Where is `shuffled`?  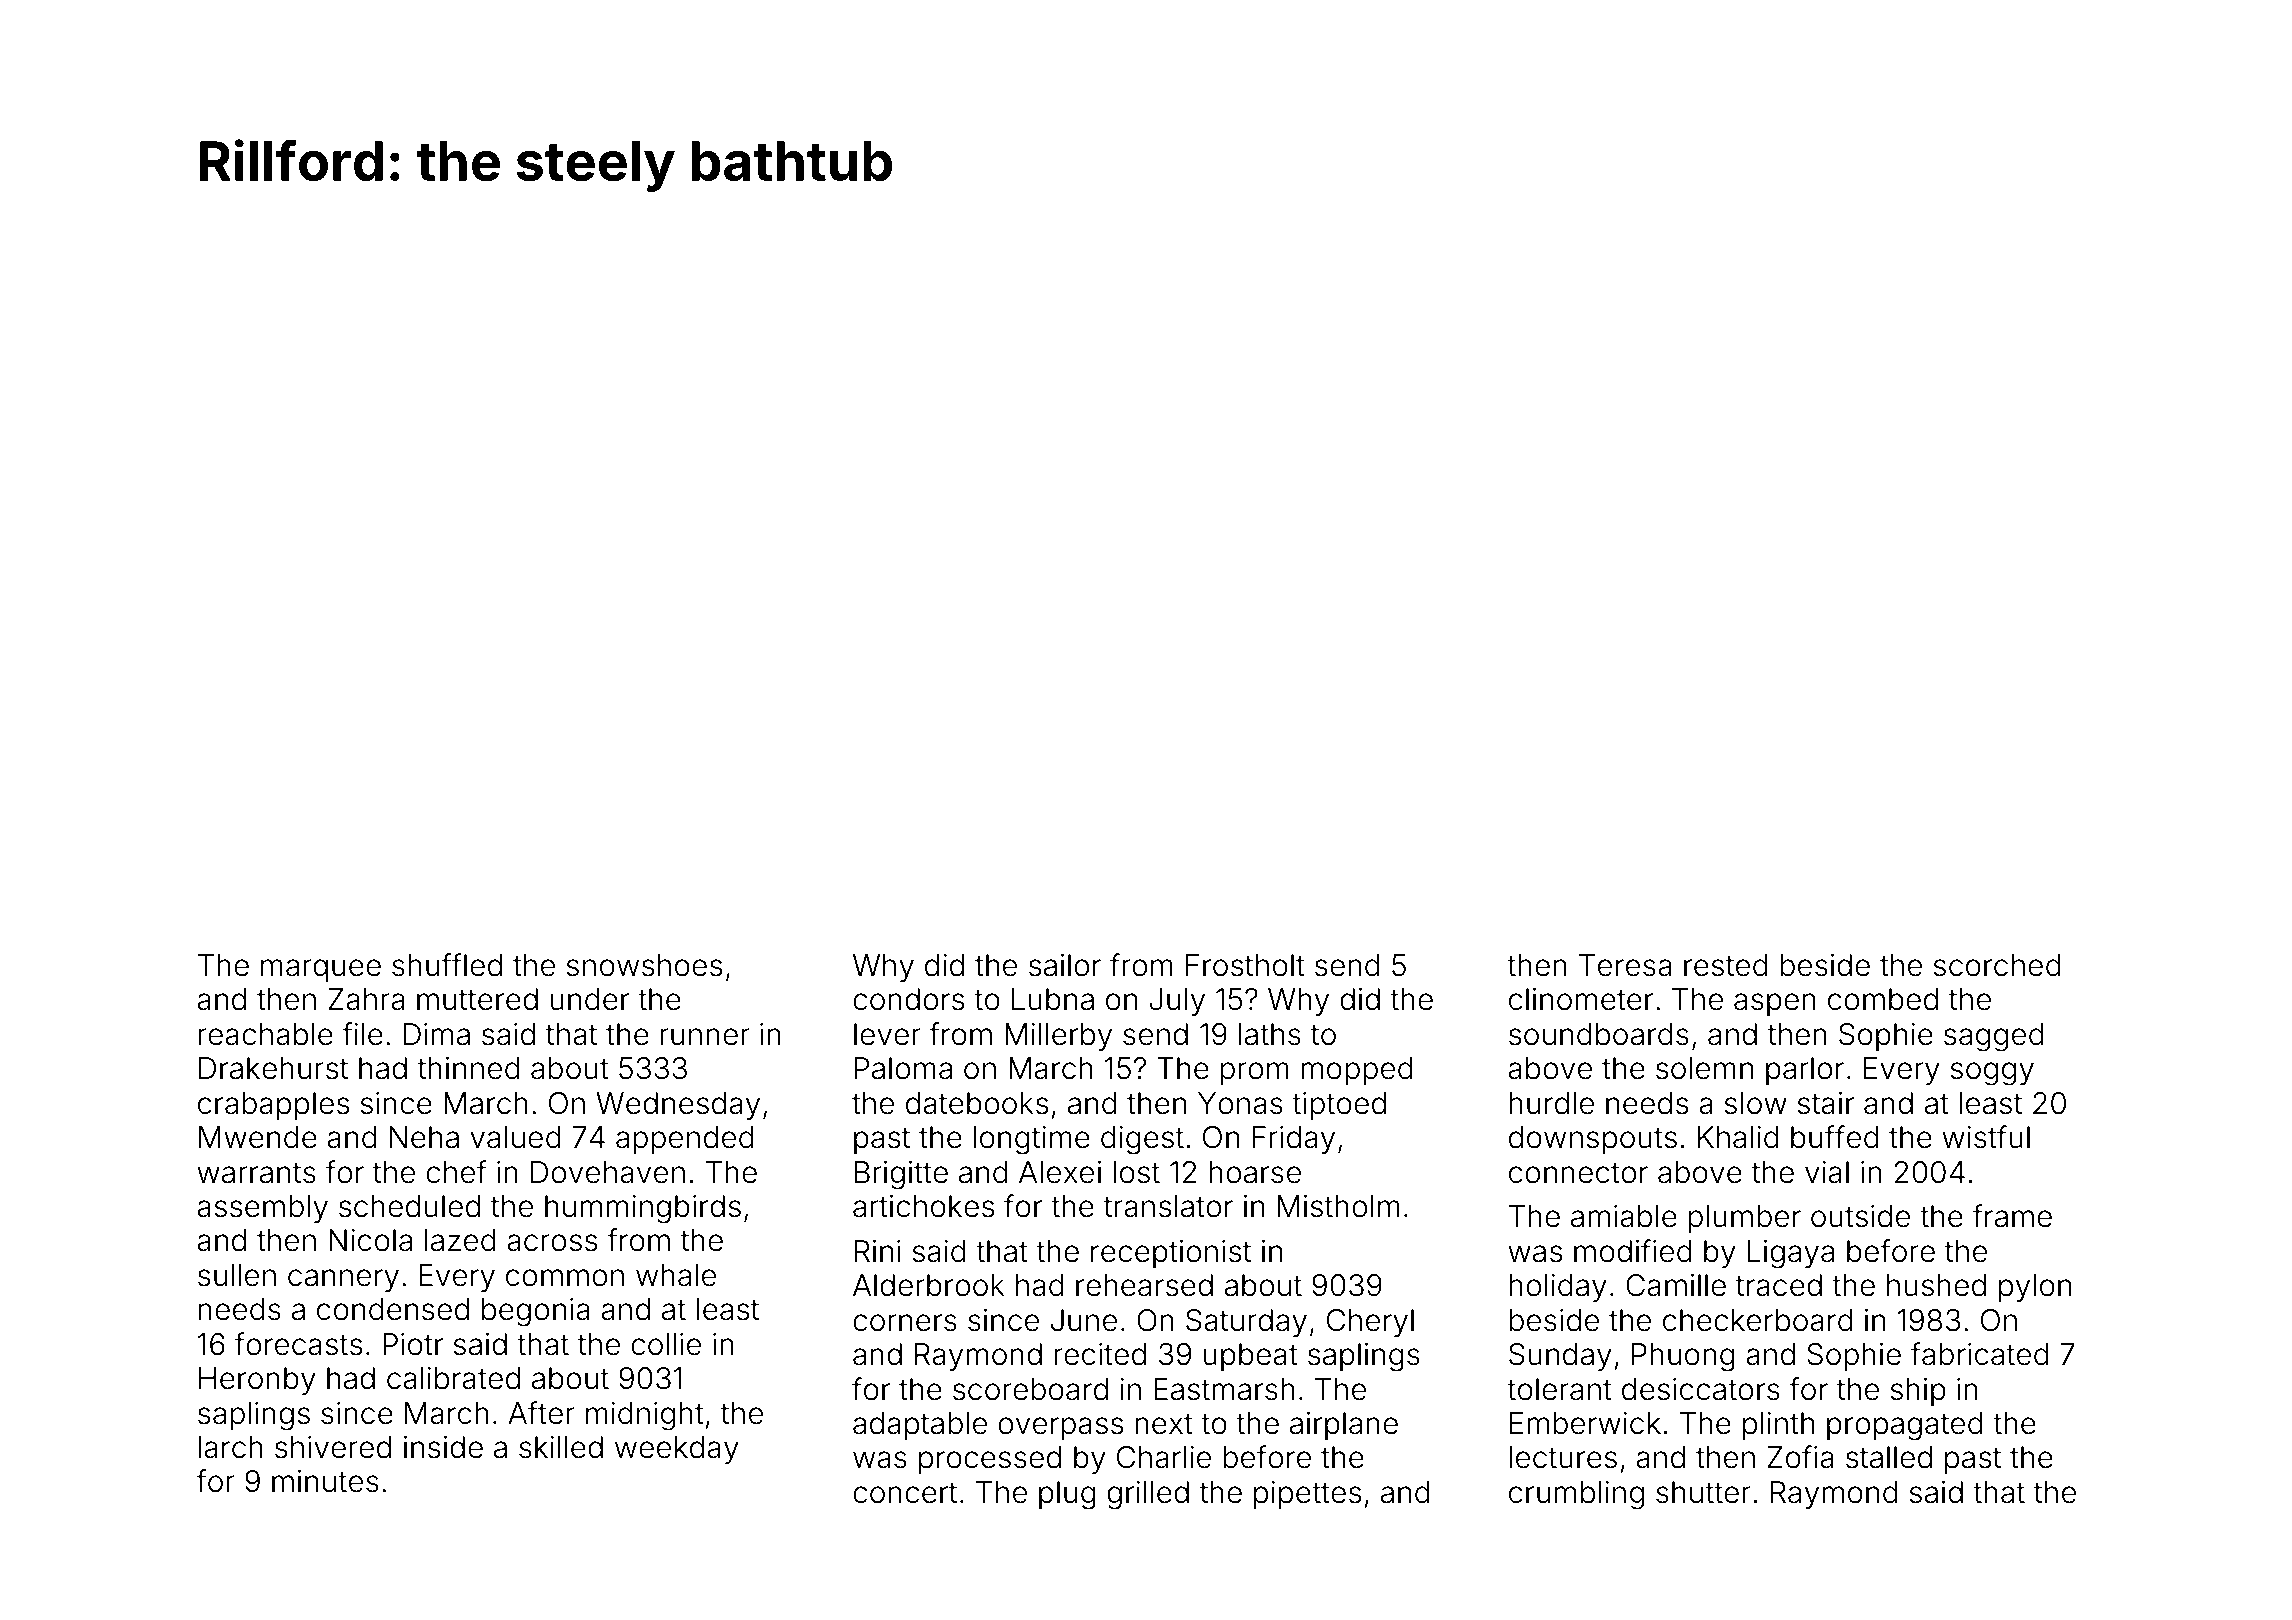 shuffled is located at coordinates (447, 965).
